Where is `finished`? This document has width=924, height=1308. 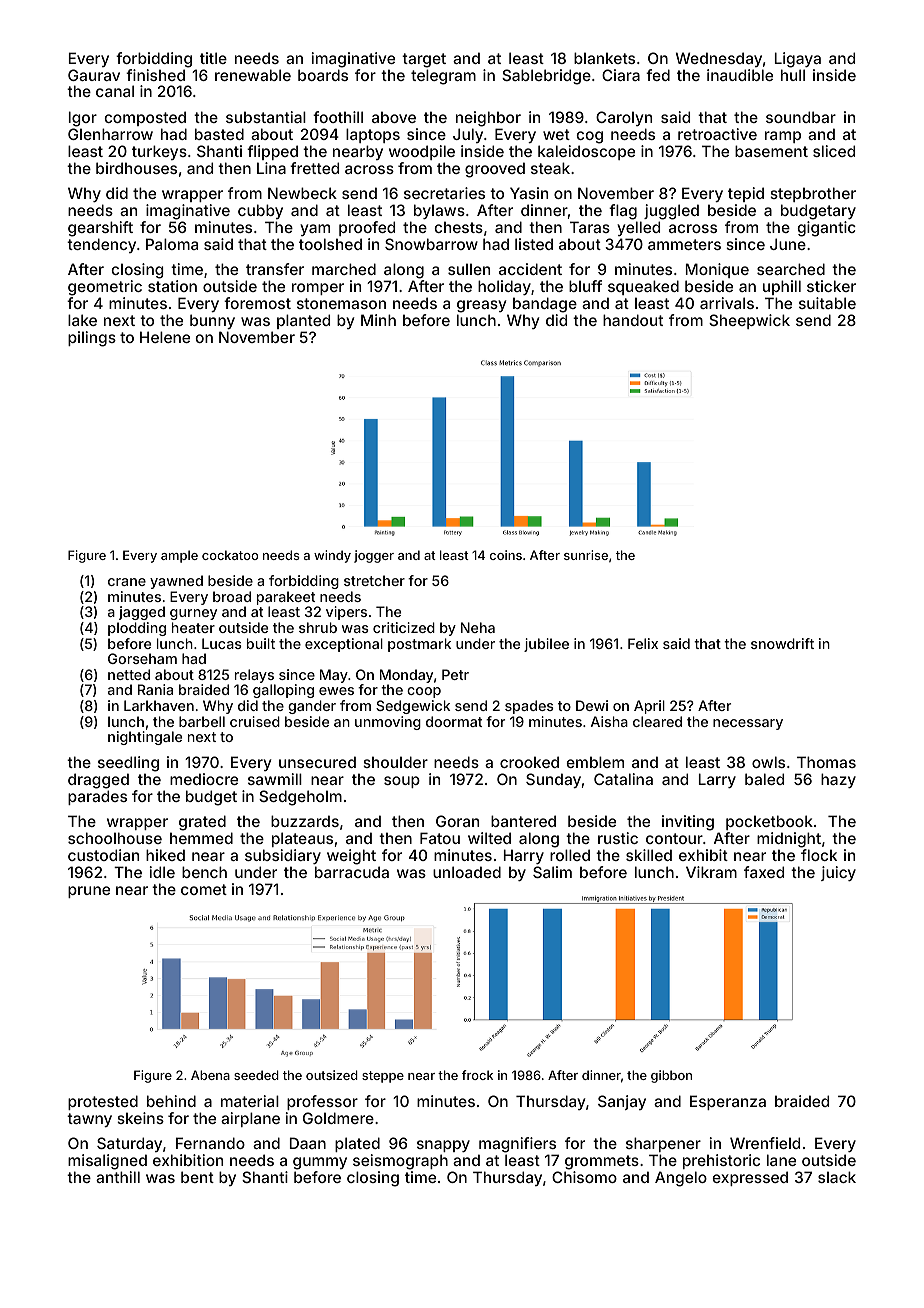 finished is located at coordinates (155, 75).
